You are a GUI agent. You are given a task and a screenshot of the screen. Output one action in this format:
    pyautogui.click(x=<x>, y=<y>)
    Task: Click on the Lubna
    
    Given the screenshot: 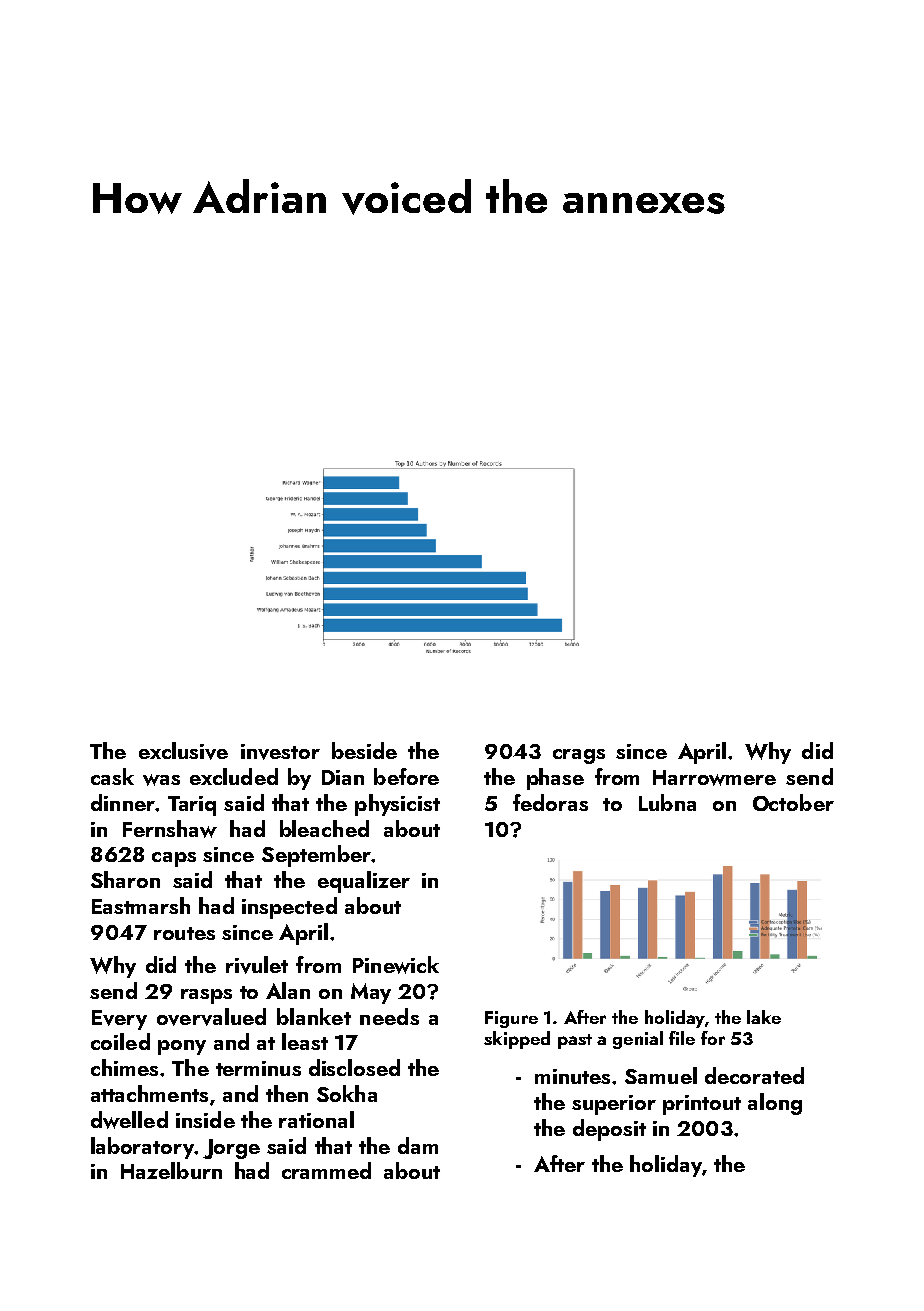 What is the action you would take?
    pyautogui.click(x=667, y=802)
